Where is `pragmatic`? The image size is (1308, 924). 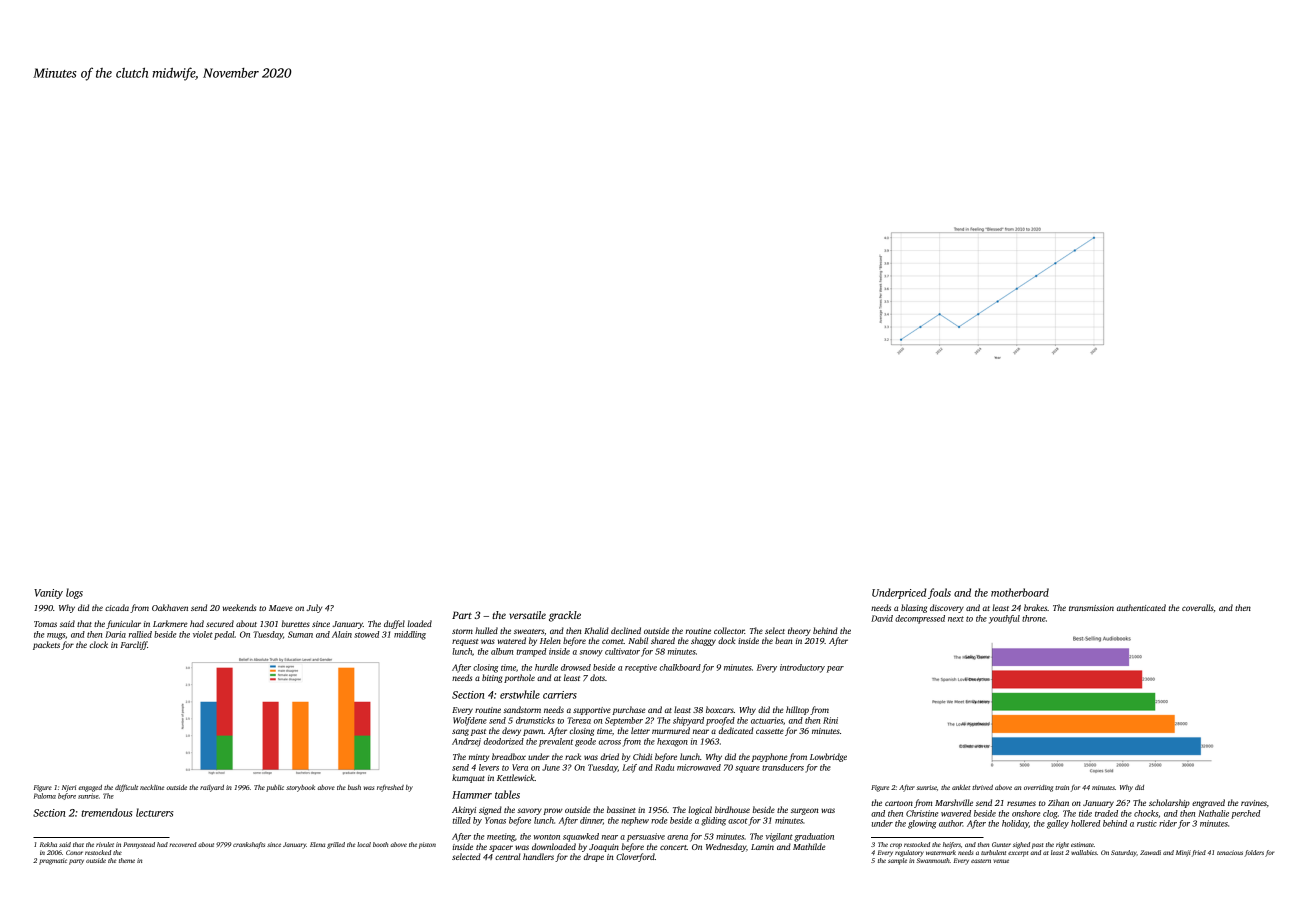 pragmatic is located at coordinates (53, 861).
